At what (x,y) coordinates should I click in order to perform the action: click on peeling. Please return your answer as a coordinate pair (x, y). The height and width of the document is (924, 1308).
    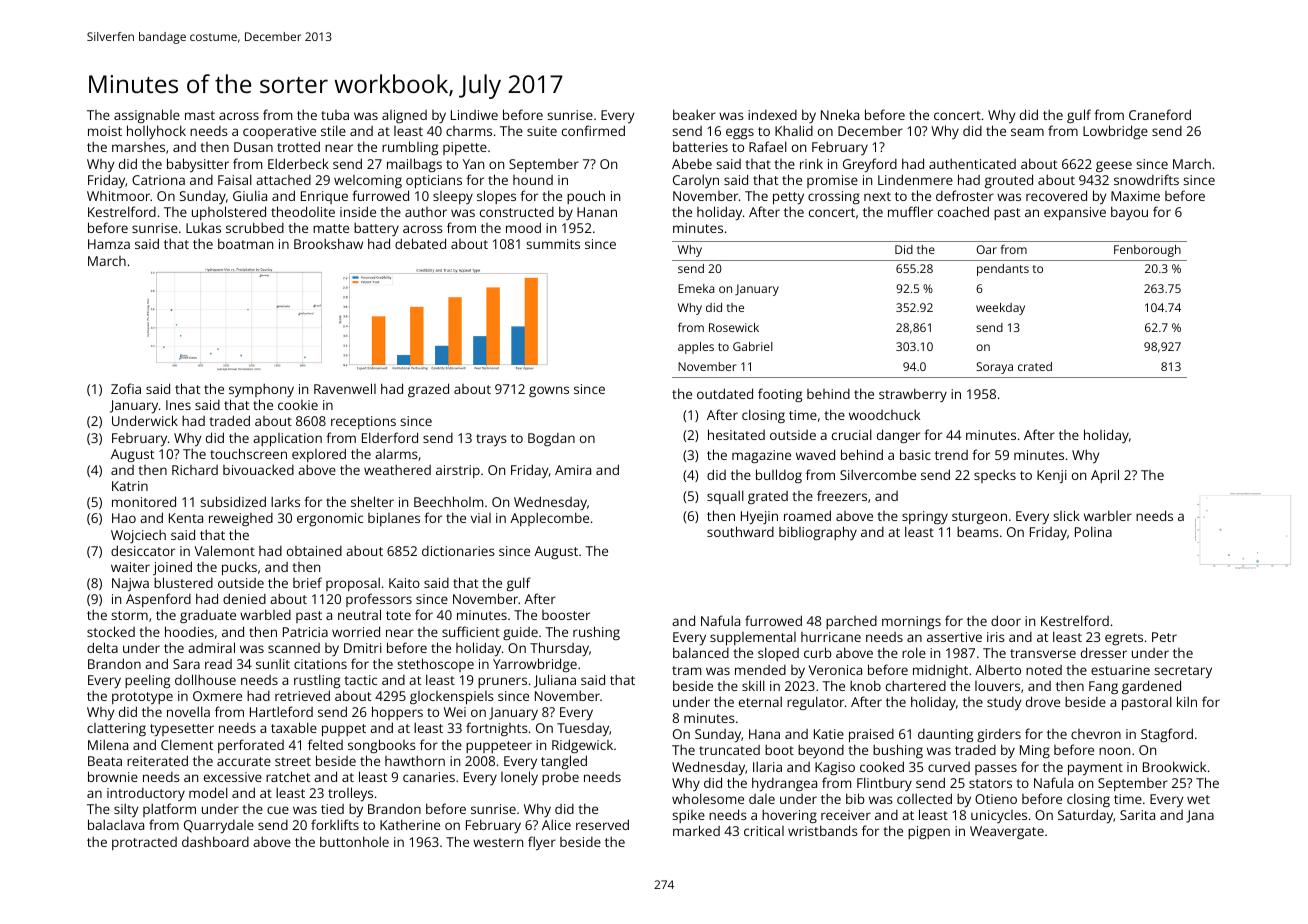
    Looking at the image, I should click on (147, 681).
